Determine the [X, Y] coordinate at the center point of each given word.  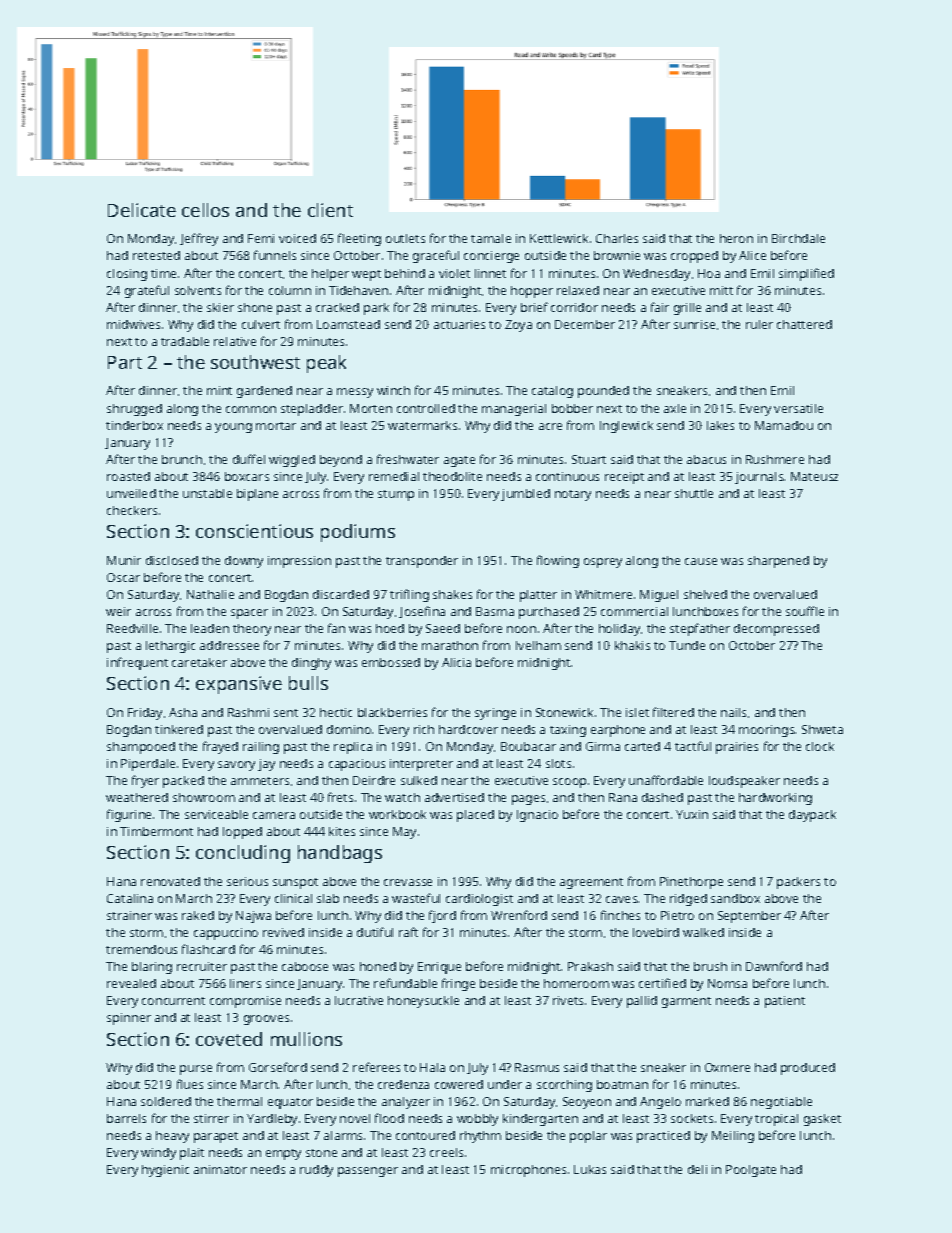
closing [127, 275]
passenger [368, 1172]
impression [299, 562]
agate [459, 461]
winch [393, 390]
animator [220, 1169]
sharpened [778, 562]
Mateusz [814, 476]
